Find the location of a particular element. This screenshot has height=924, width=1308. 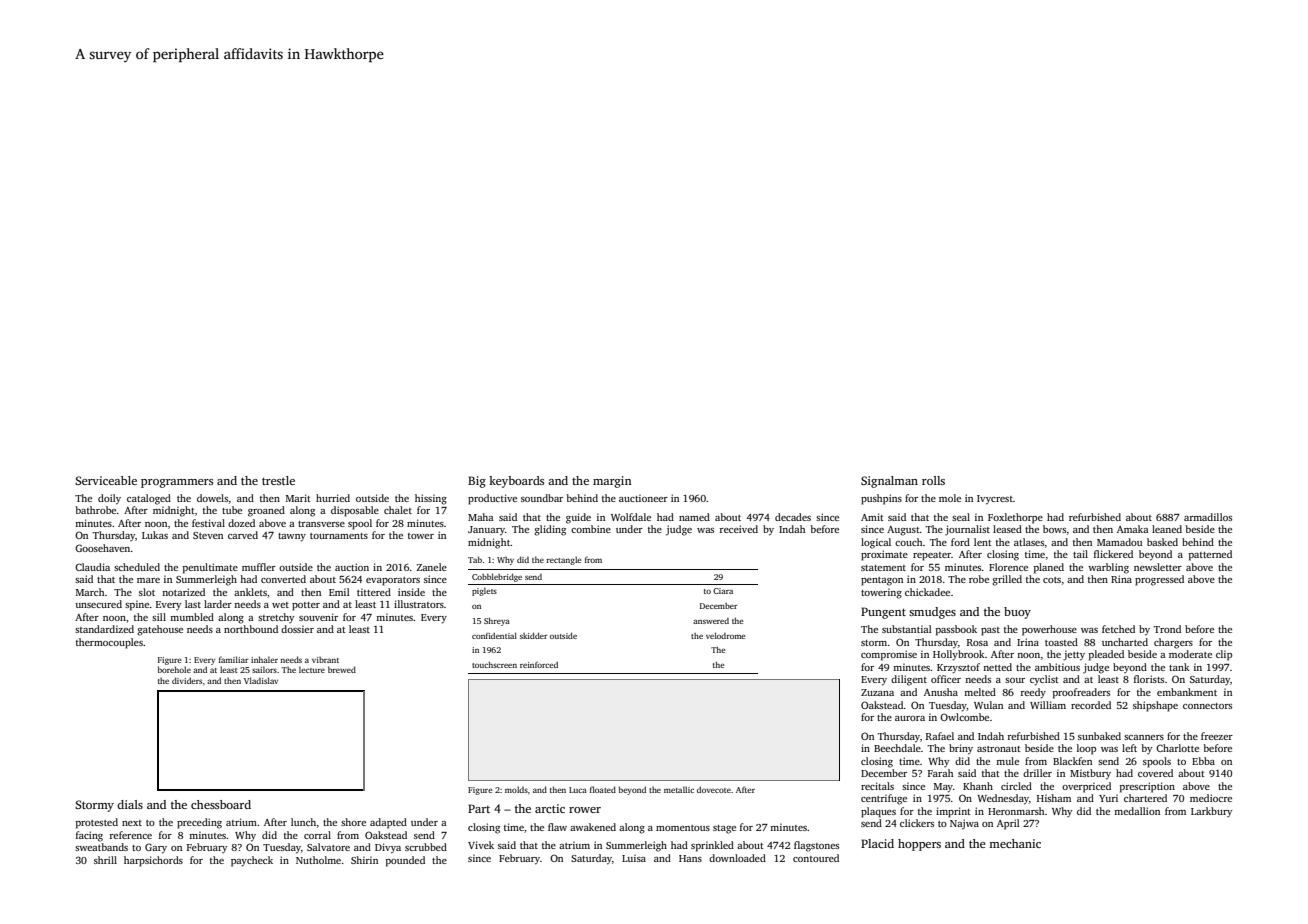

cataloged is located at coordinates (149, 499).
